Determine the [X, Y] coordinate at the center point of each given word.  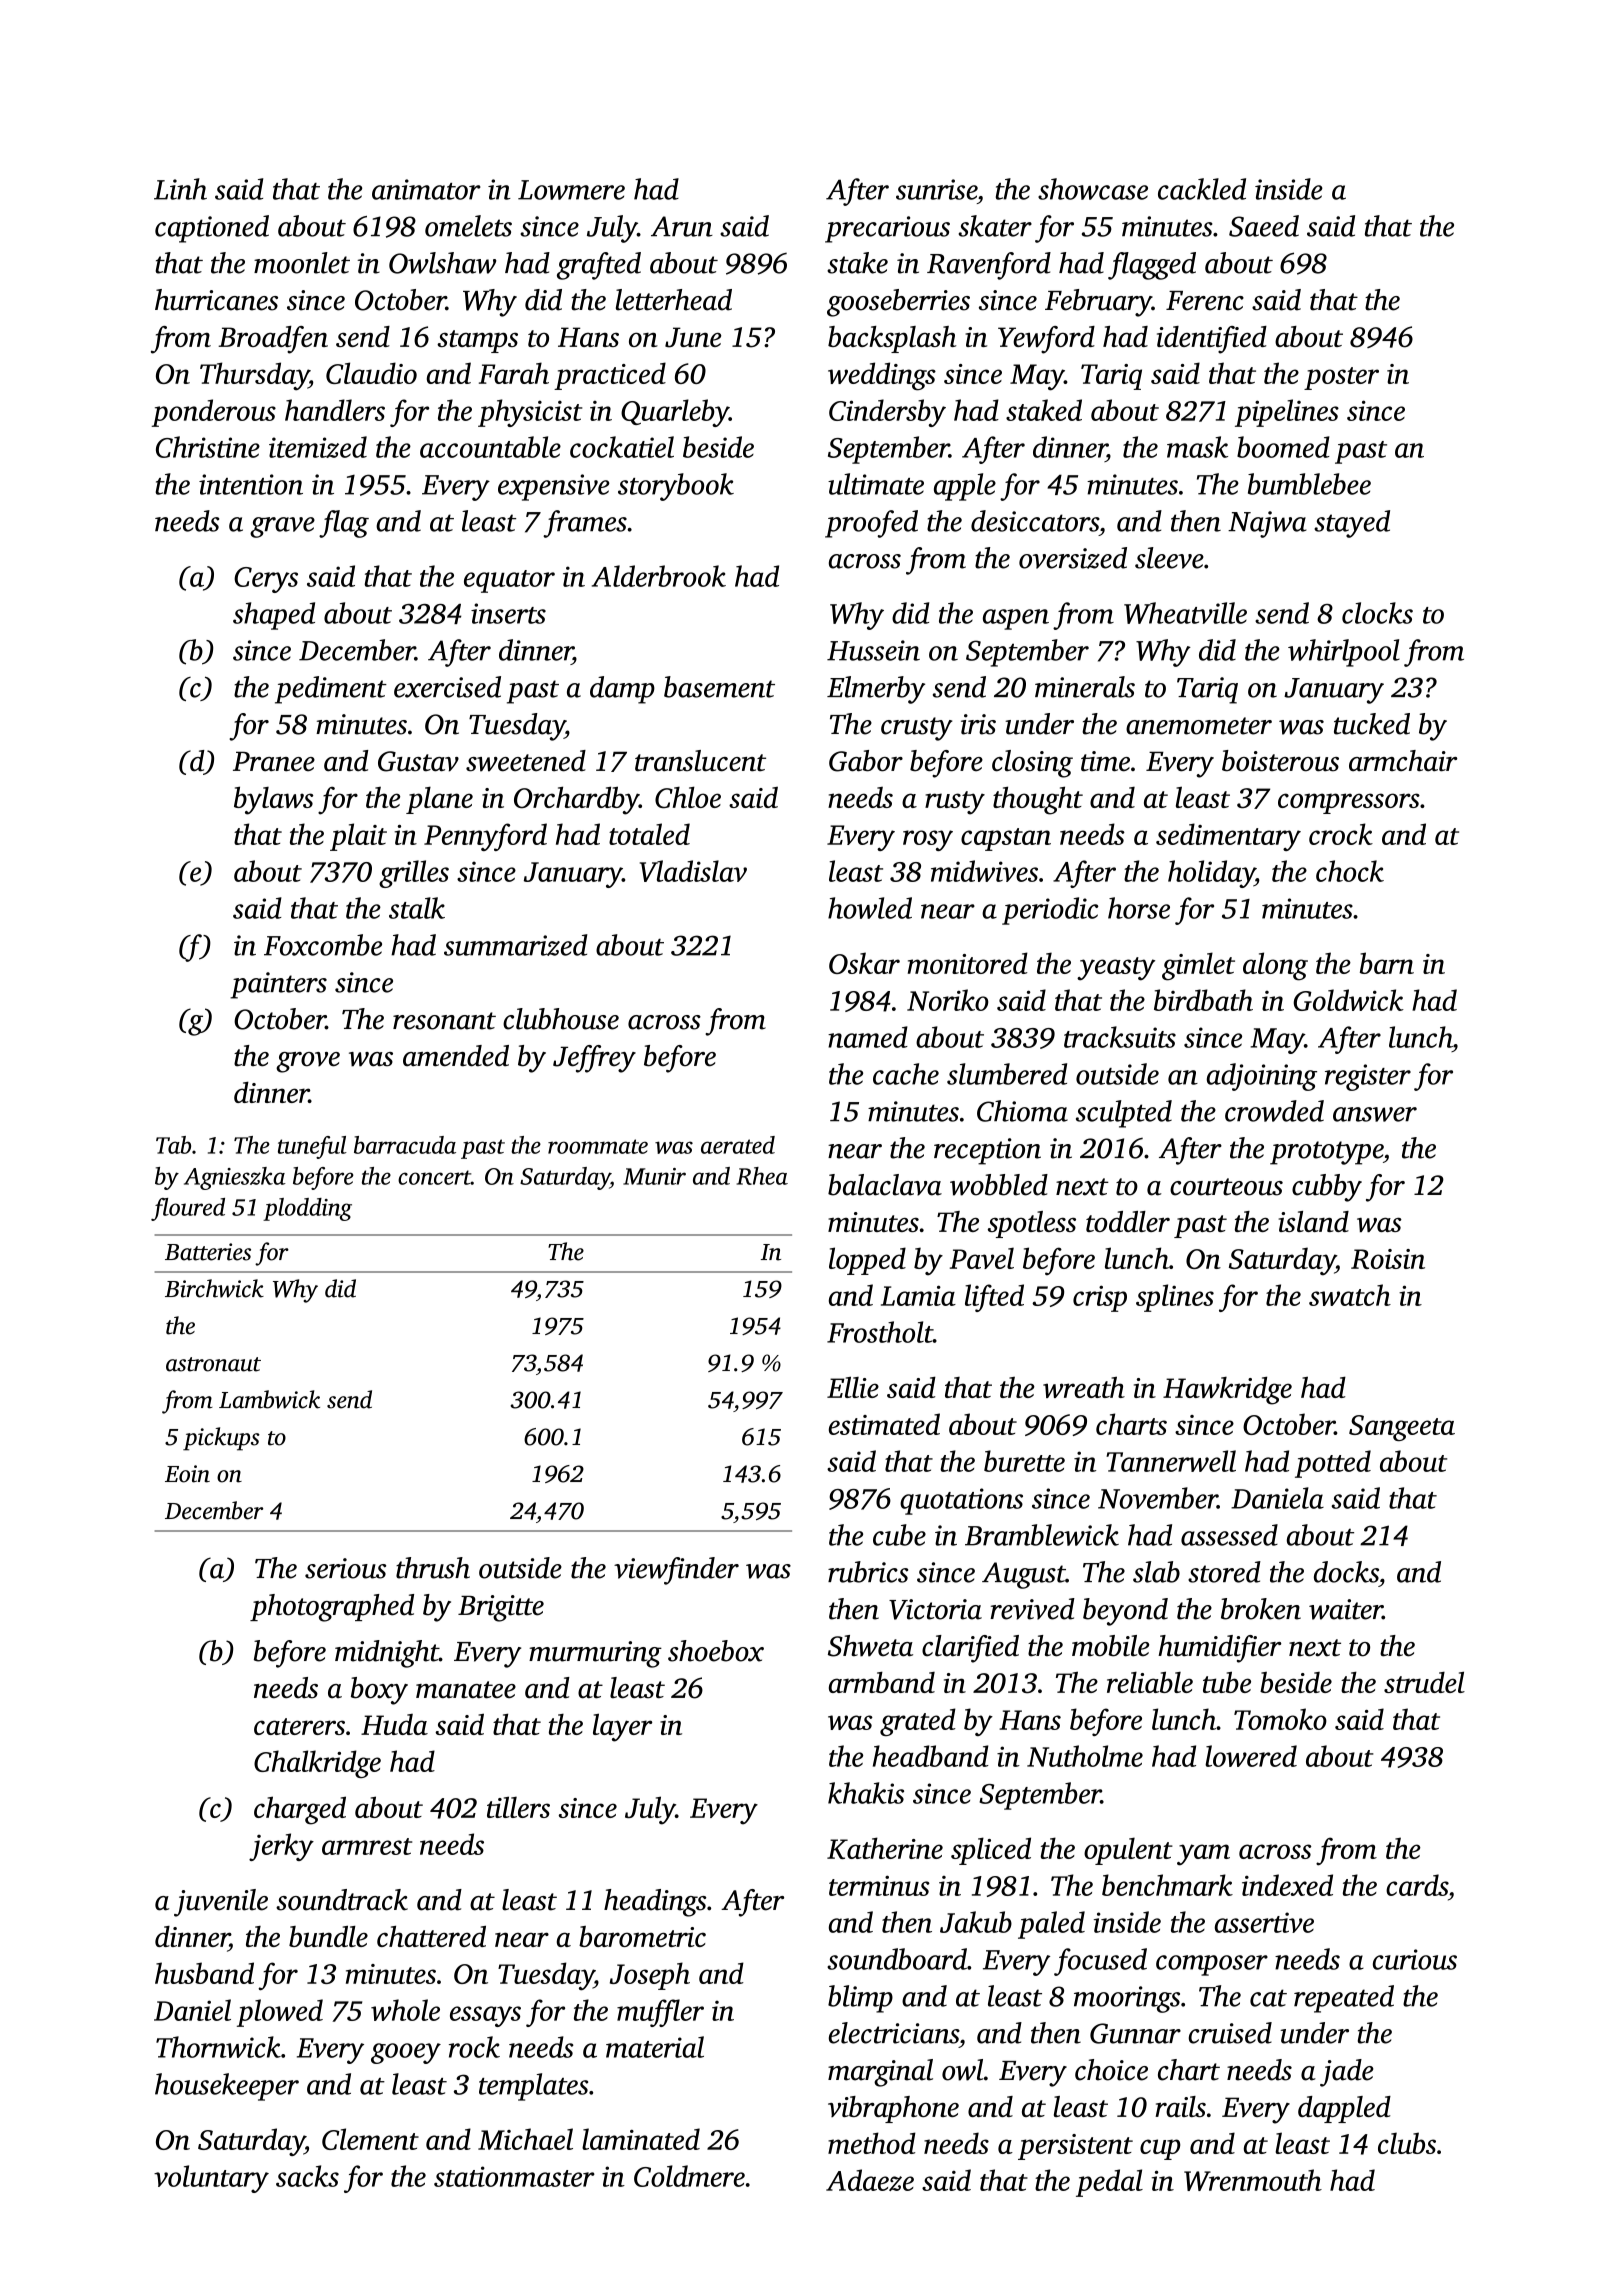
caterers [299, 1726]
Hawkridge [1227, 1390]
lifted [994, 1298]
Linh [180, 189]
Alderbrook [659, 576]
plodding [307, 1209]
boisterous [1280, 761]
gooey [406, 2053]
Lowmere [571, 190]
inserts [508, 613]
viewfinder [676, 1571]
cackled [1202, 189]
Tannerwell [1171, 1461]
